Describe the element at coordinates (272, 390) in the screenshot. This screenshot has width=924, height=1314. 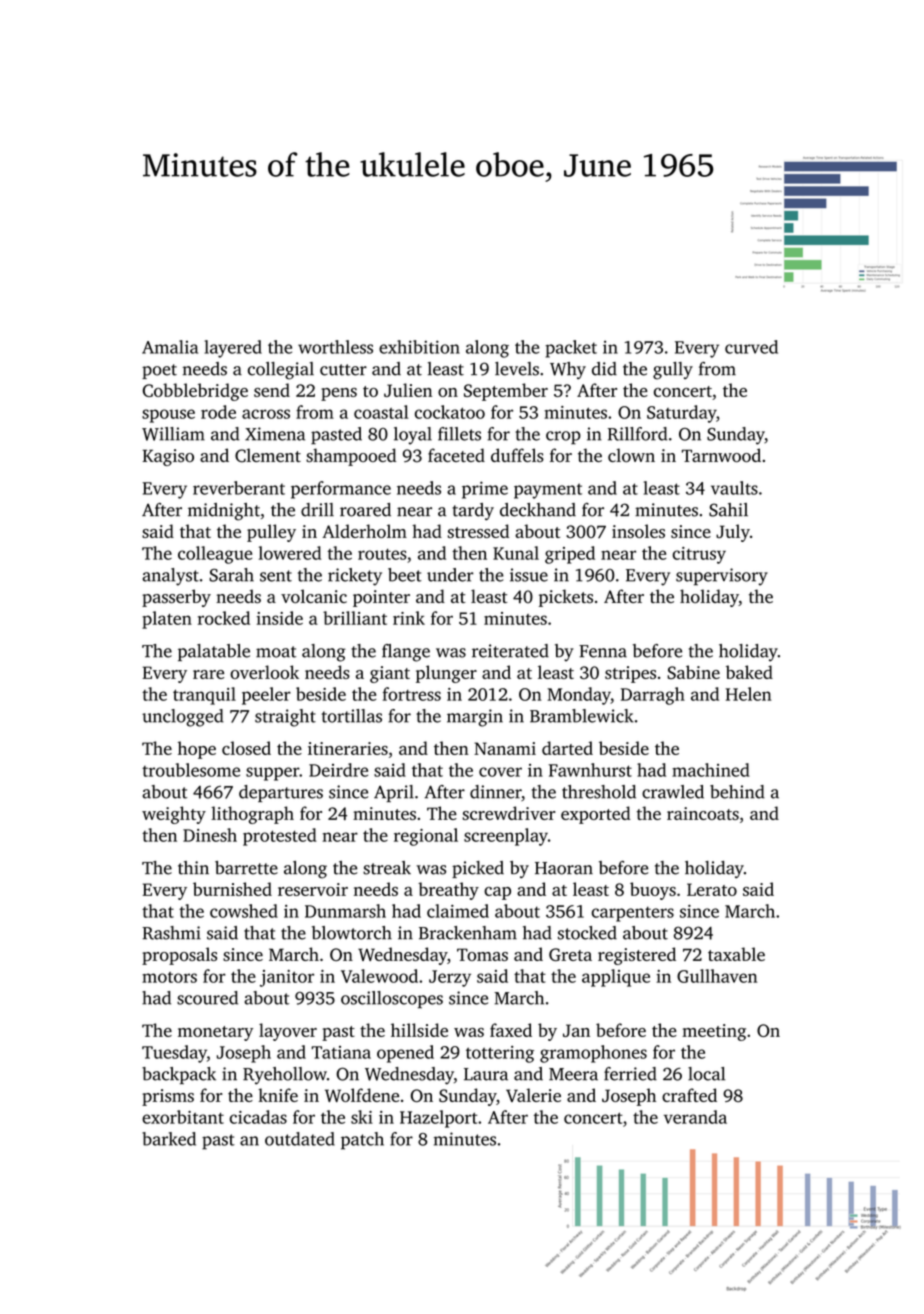
I see `send` at that location.
